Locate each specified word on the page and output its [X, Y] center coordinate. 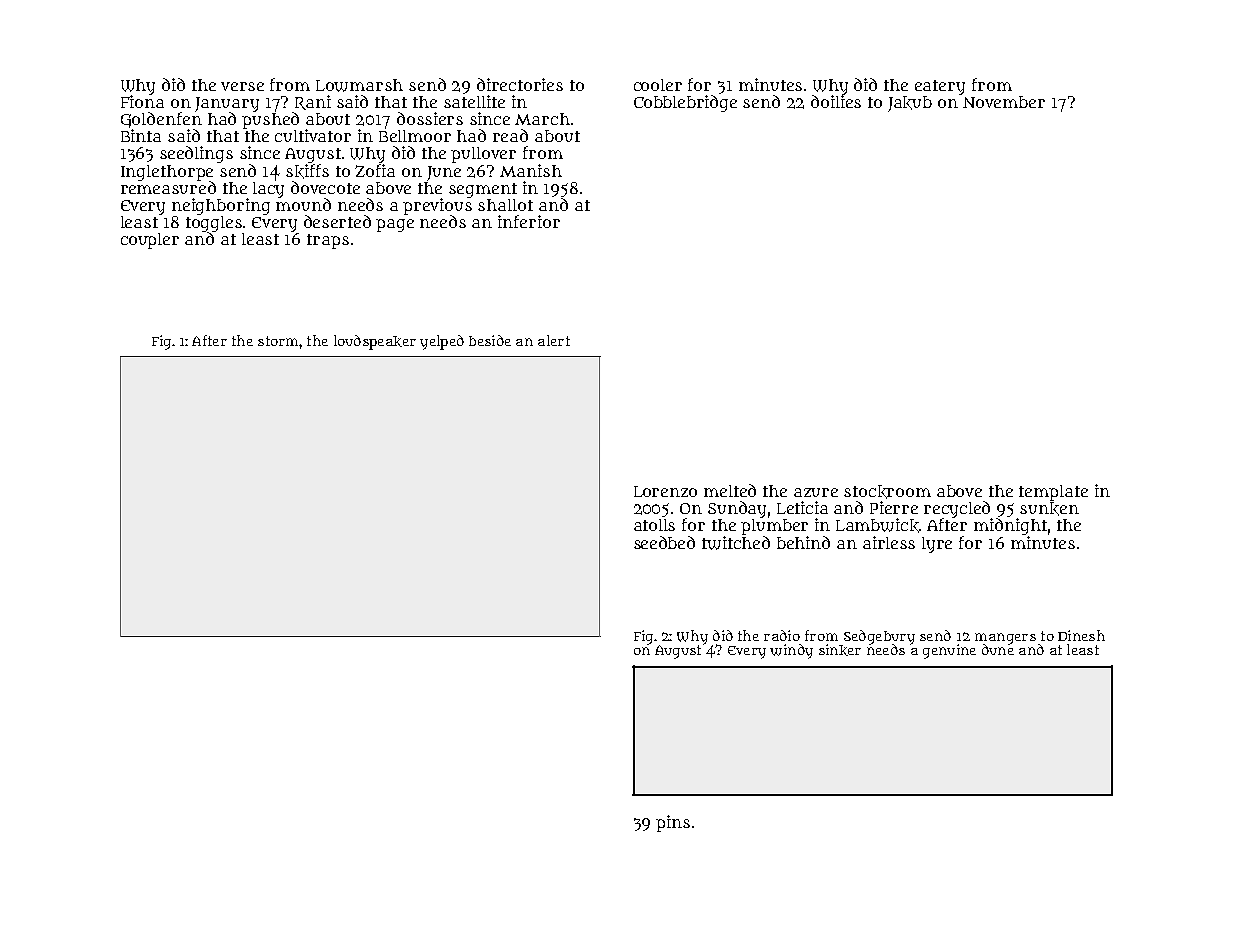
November [1004, 102]
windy [791, 651]
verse [242, 86]
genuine [949, 651]
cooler [658, 85]
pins [673, 823]
